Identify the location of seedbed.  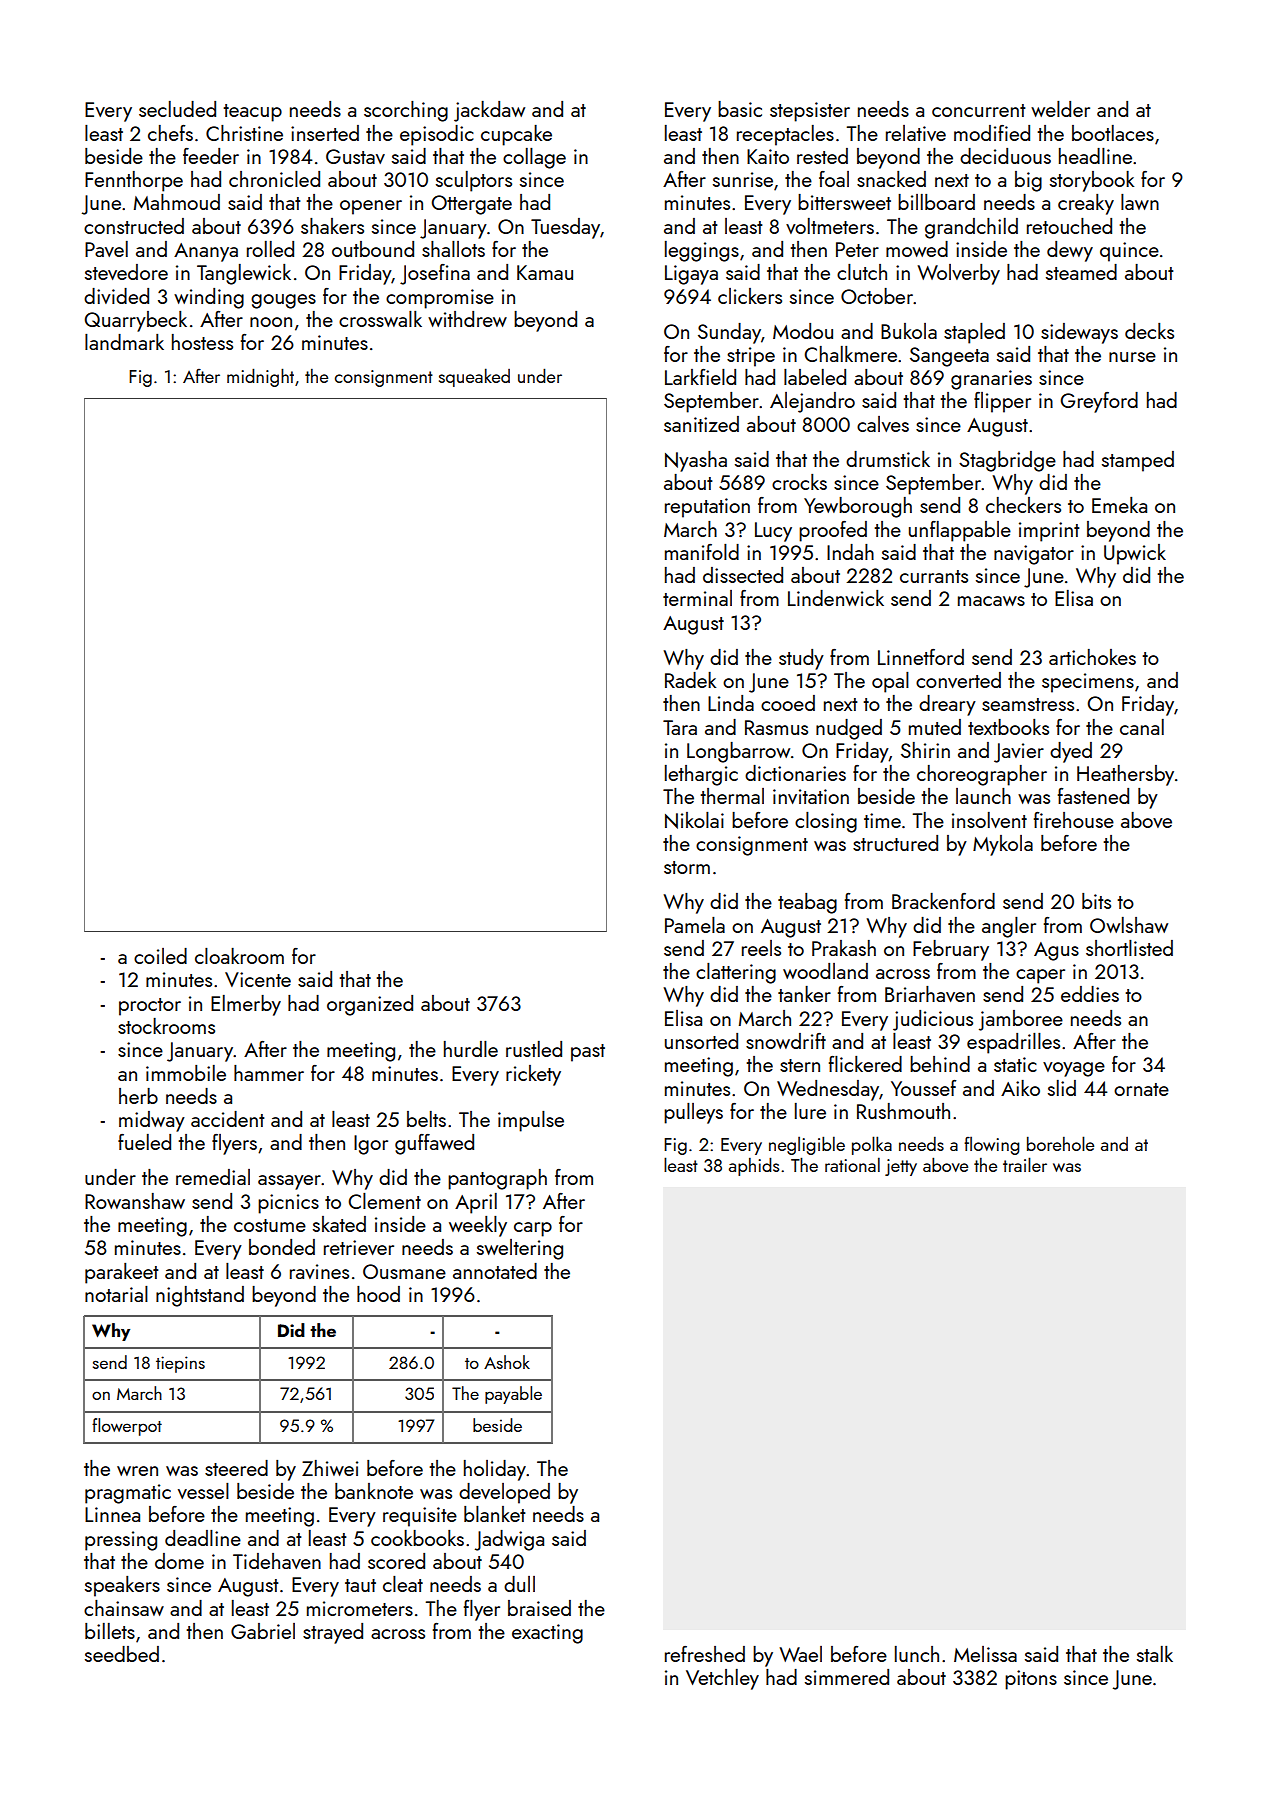
(122, 1654).
